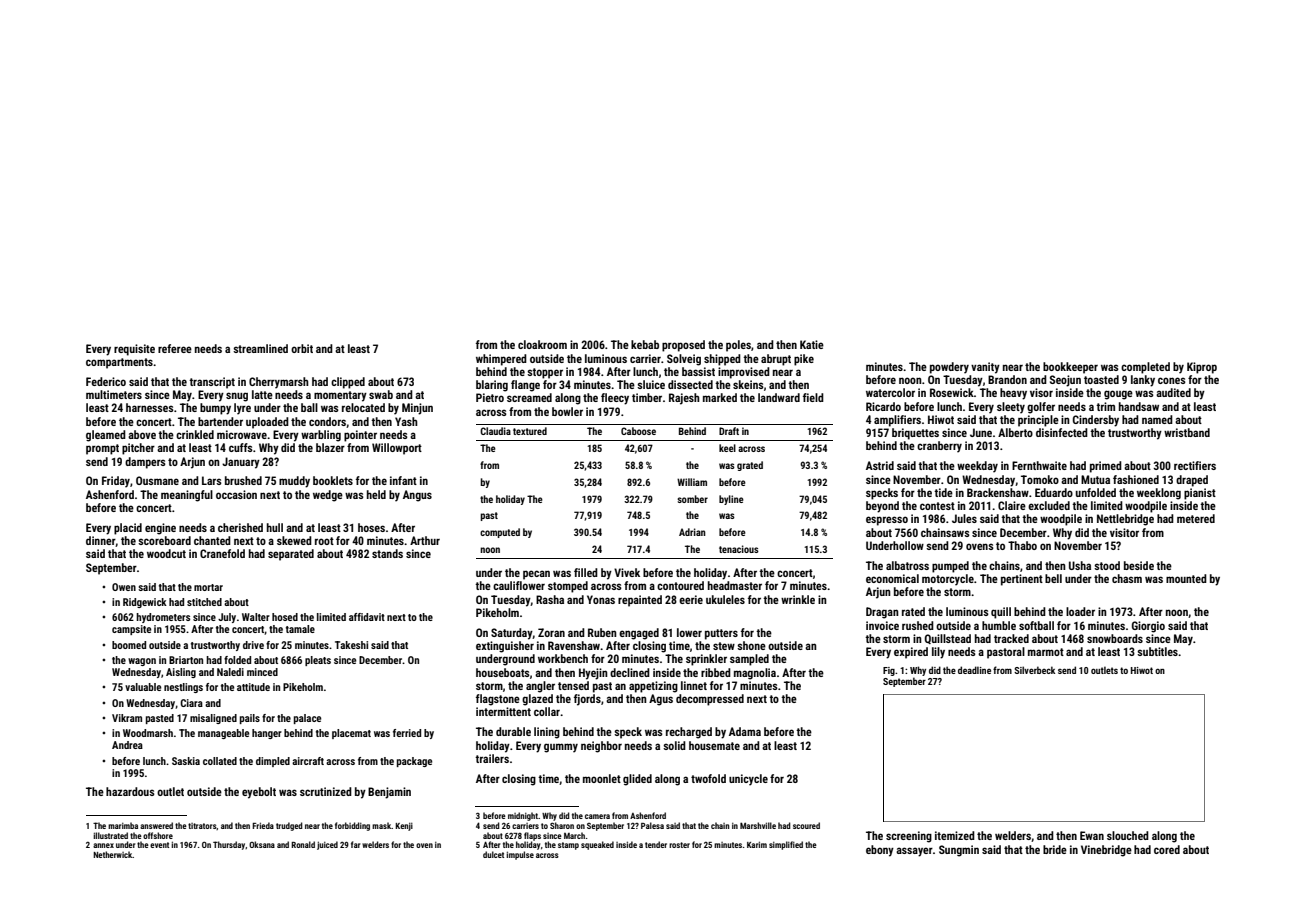  I want to click on Katie, so click(812, 344).
